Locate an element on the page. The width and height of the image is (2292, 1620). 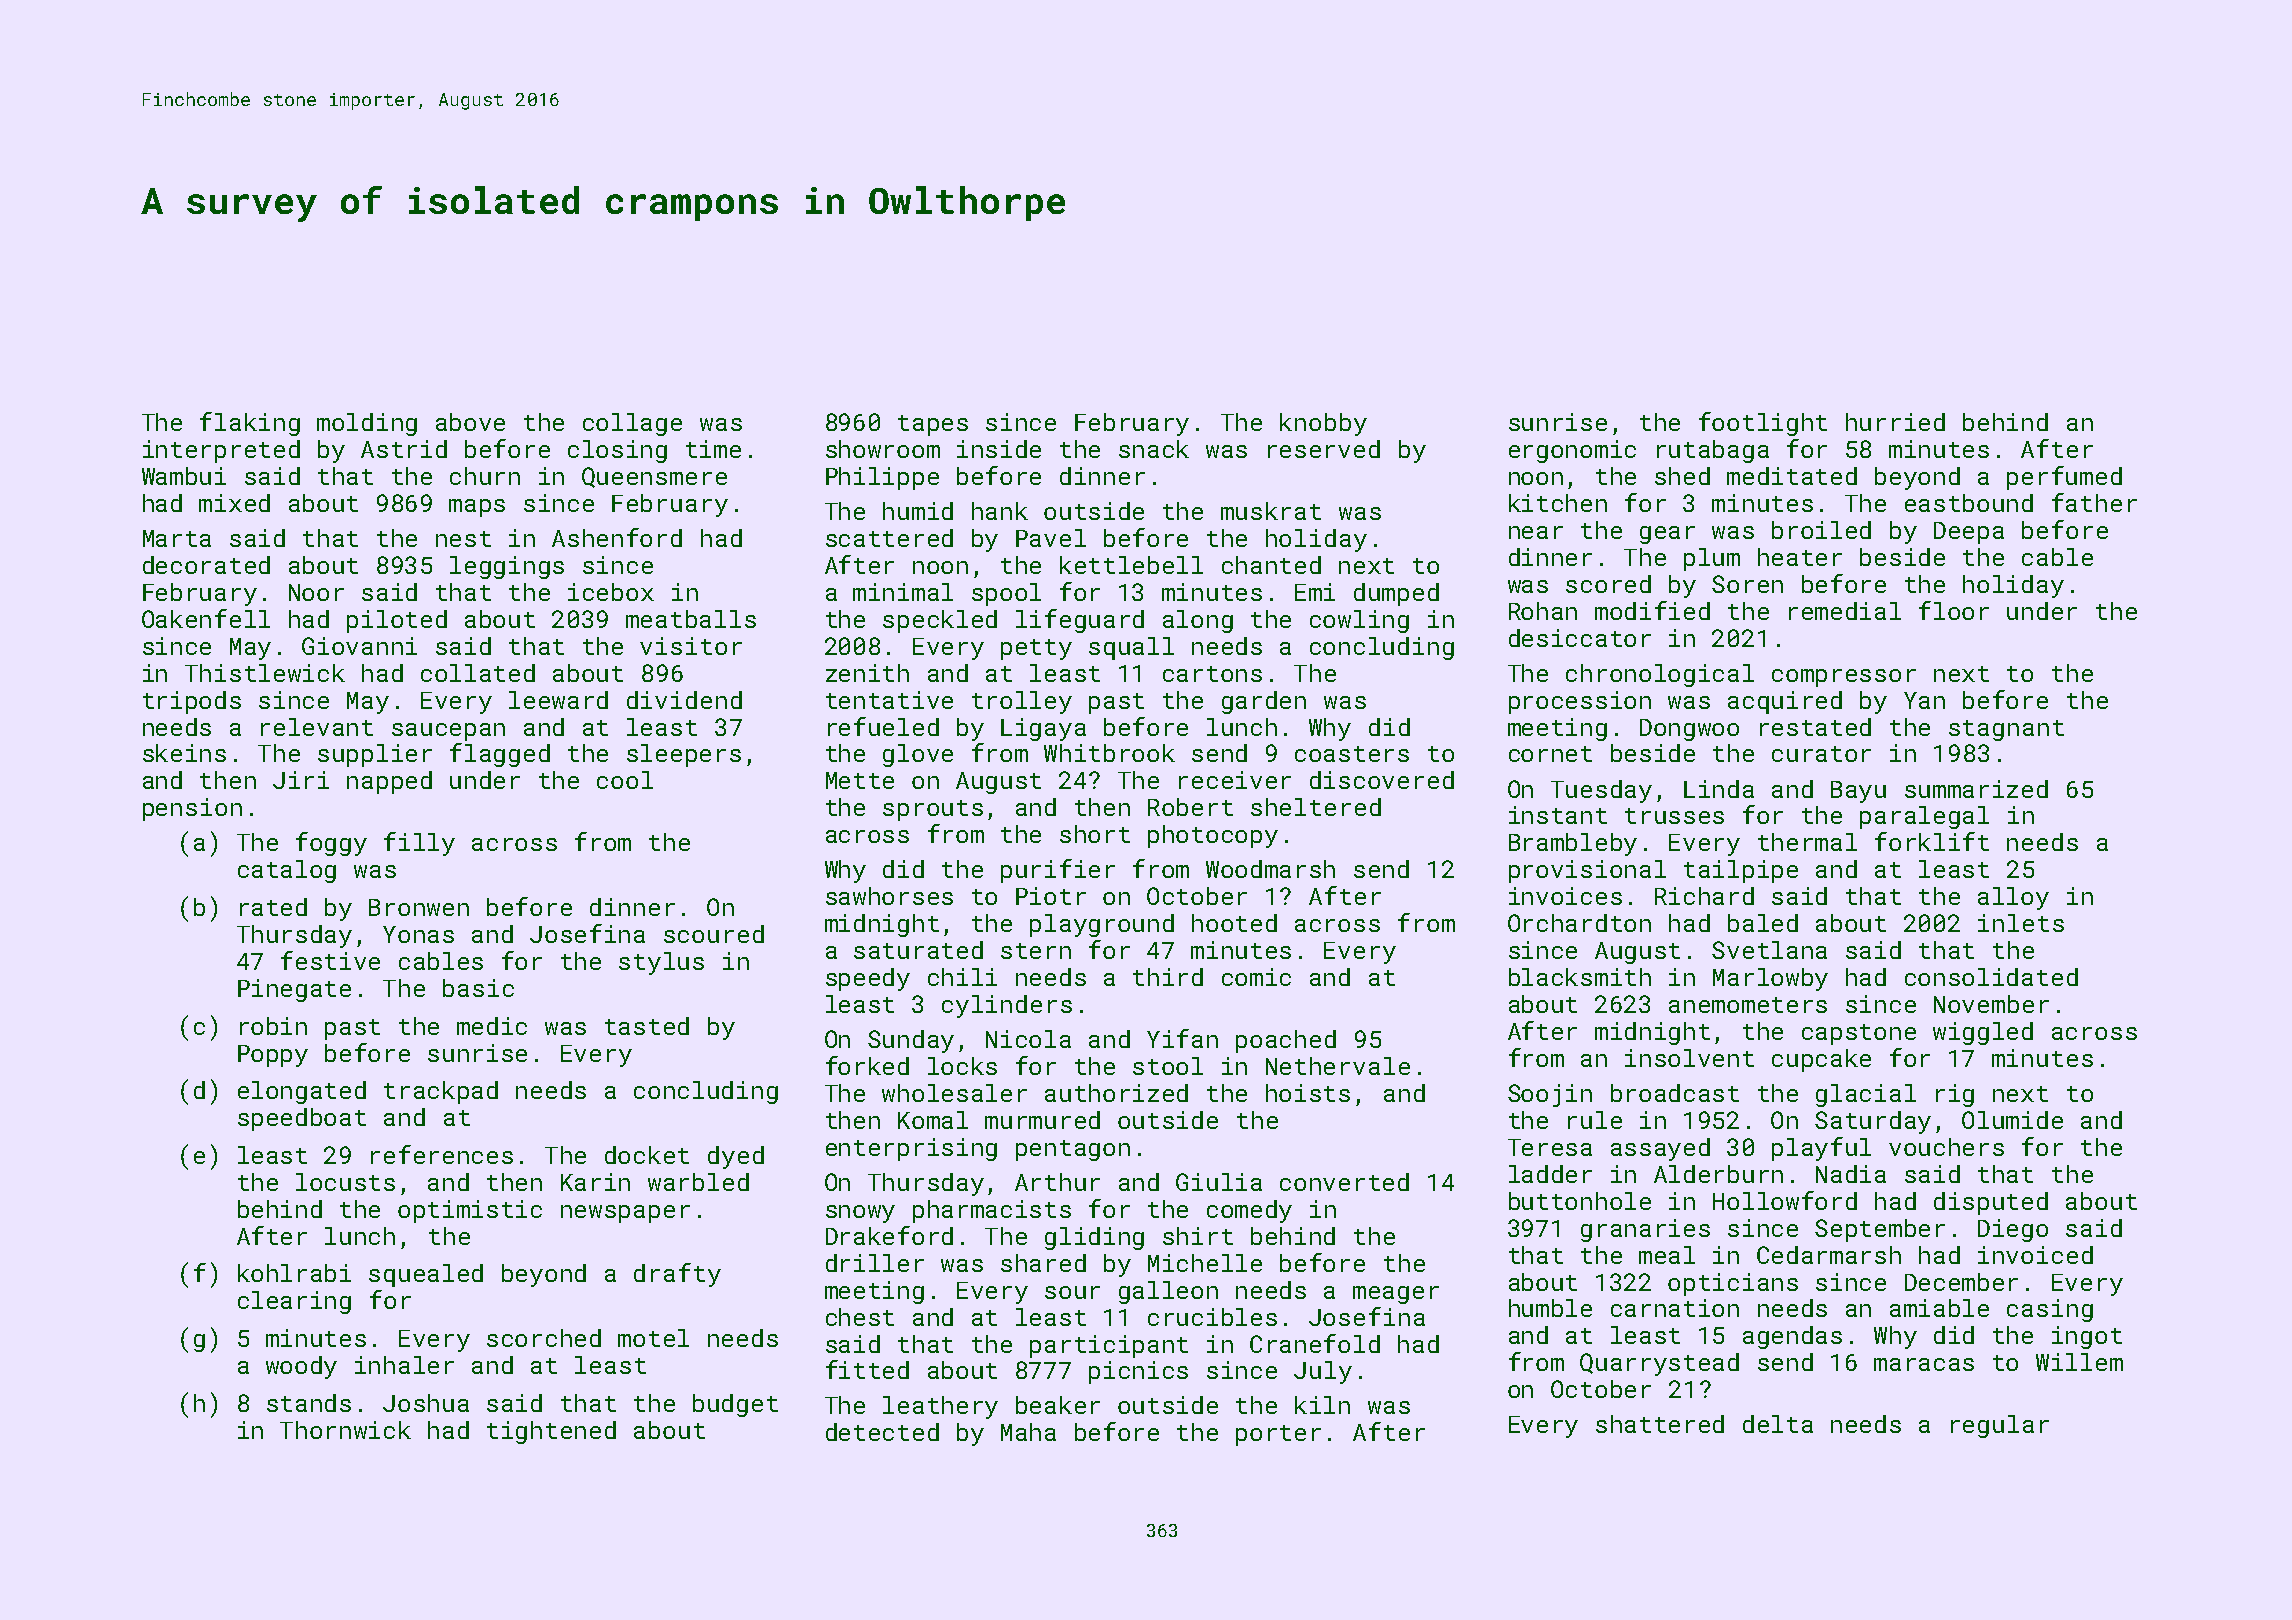
drafty is located at coordinates (677, 1275).
